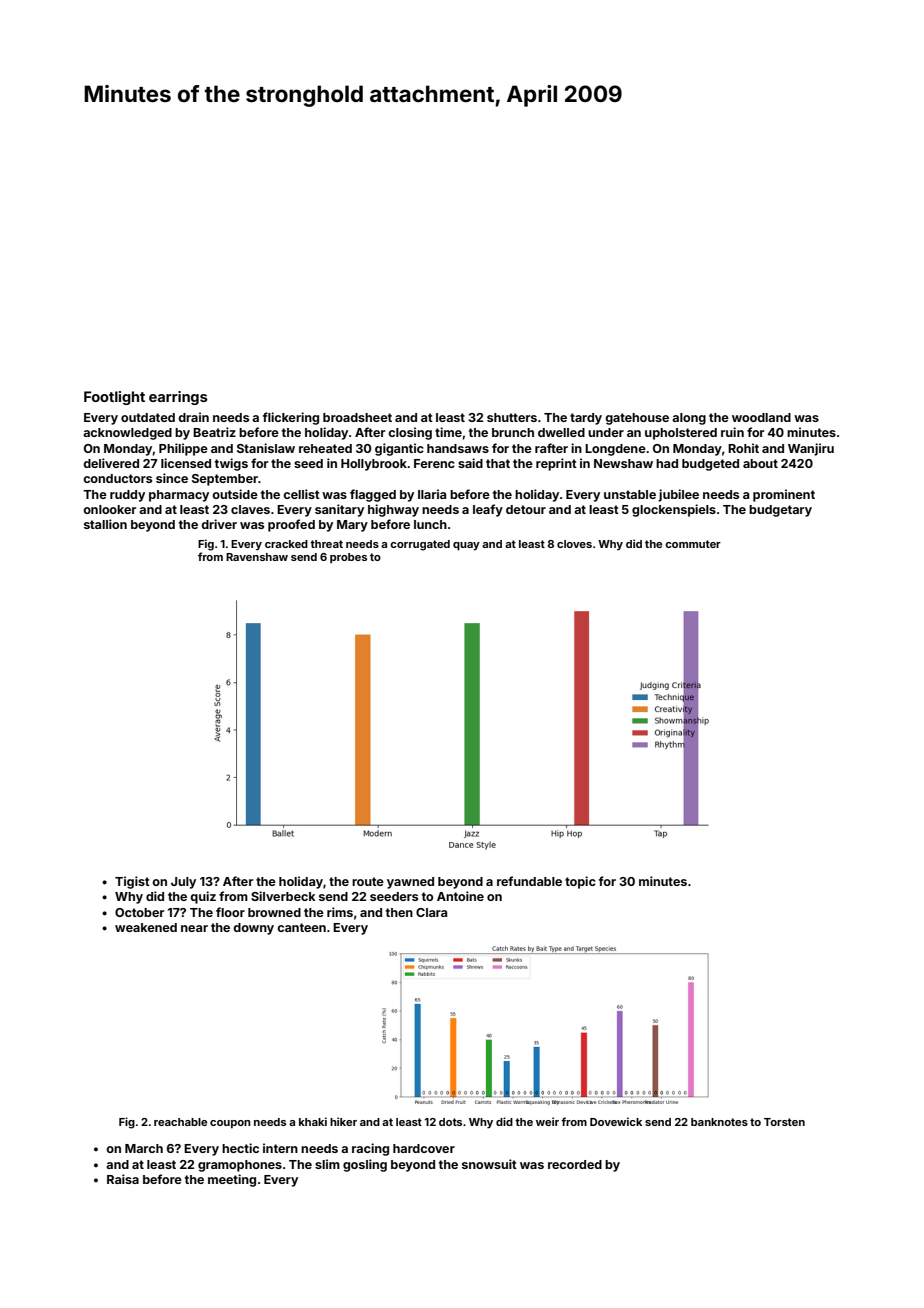  I want to click on recorded, so click(575, 1164).
